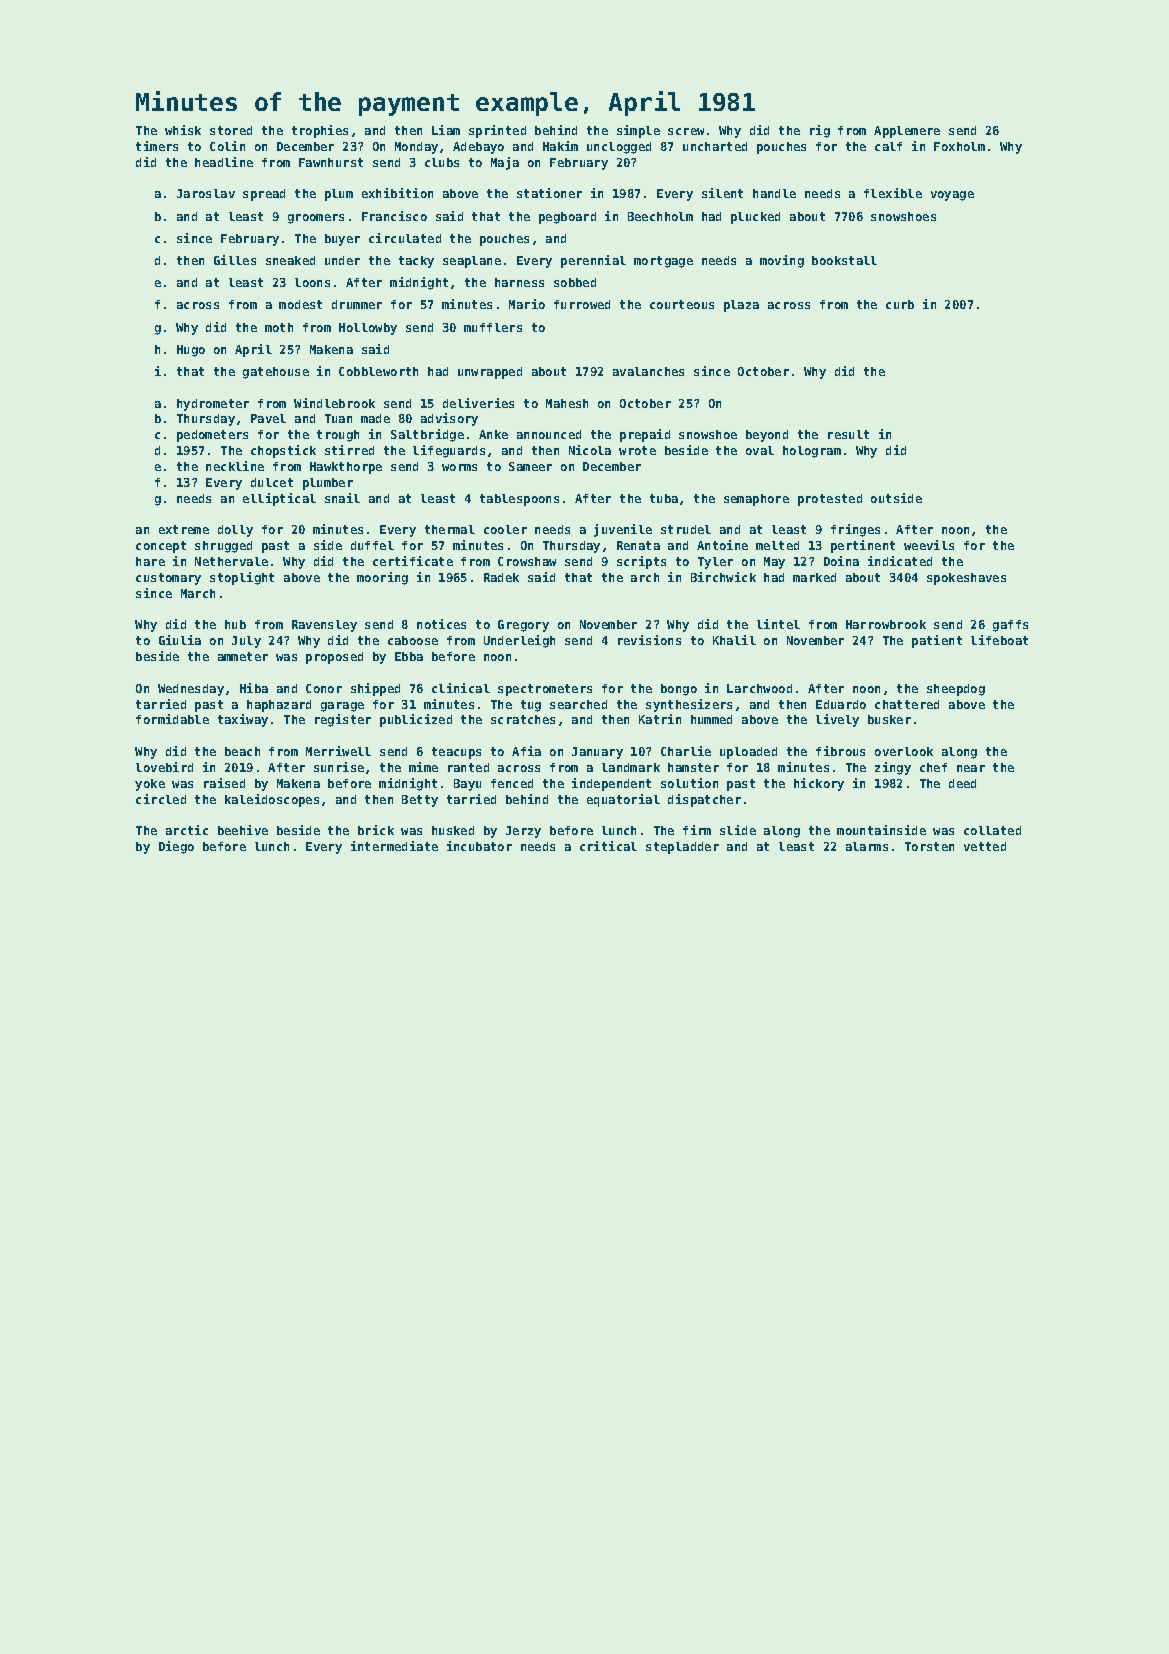 The width and height of the screenshot is (1169, 1654). Describe the element at coordinates (637, 450) in the screenshot. I see `wrote` at that location.
